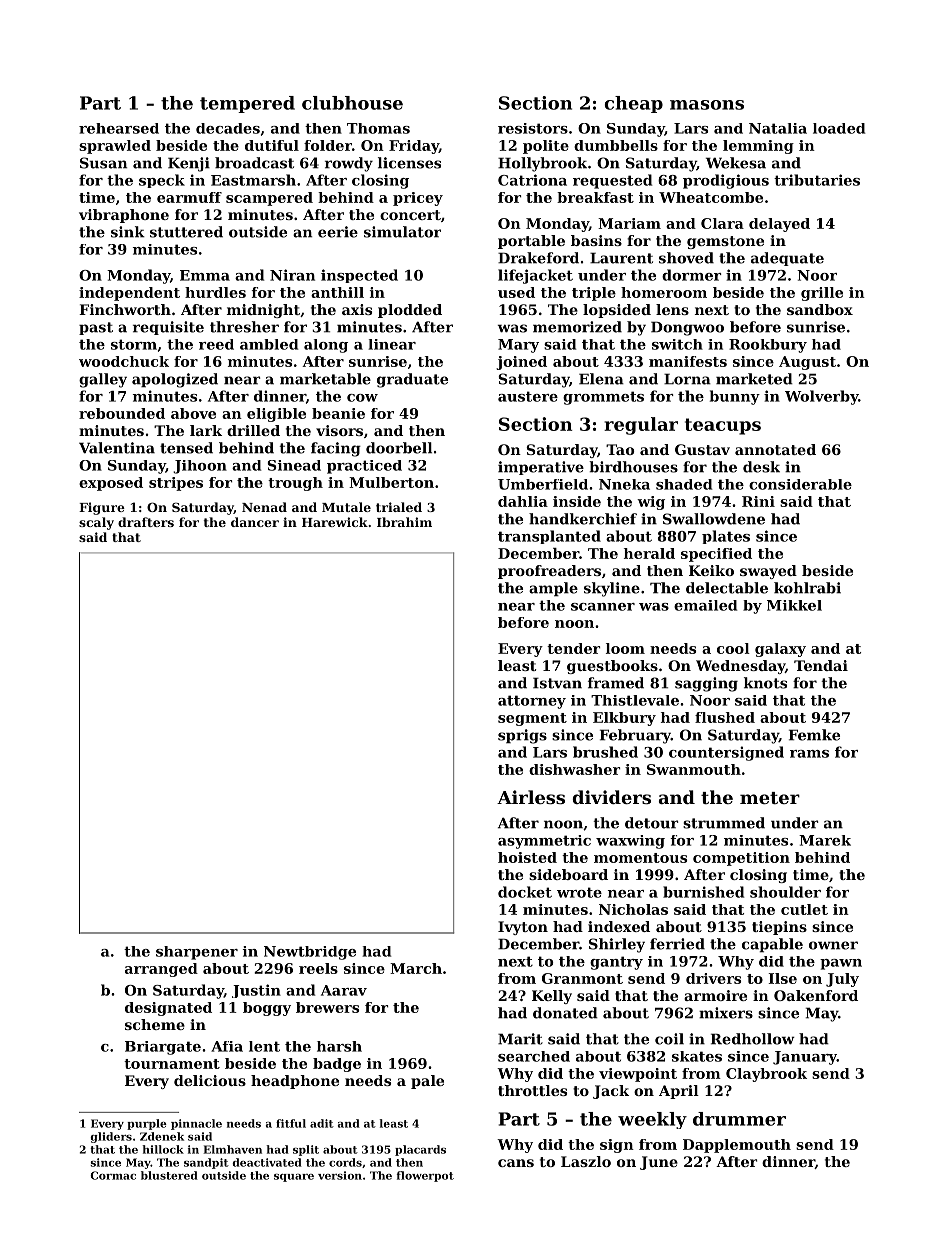 The height and width of the screenshot is (1233, 952). Describe the element at coordinates (404, 522) in the screenshot. I see `Ibrahim` at that location.
